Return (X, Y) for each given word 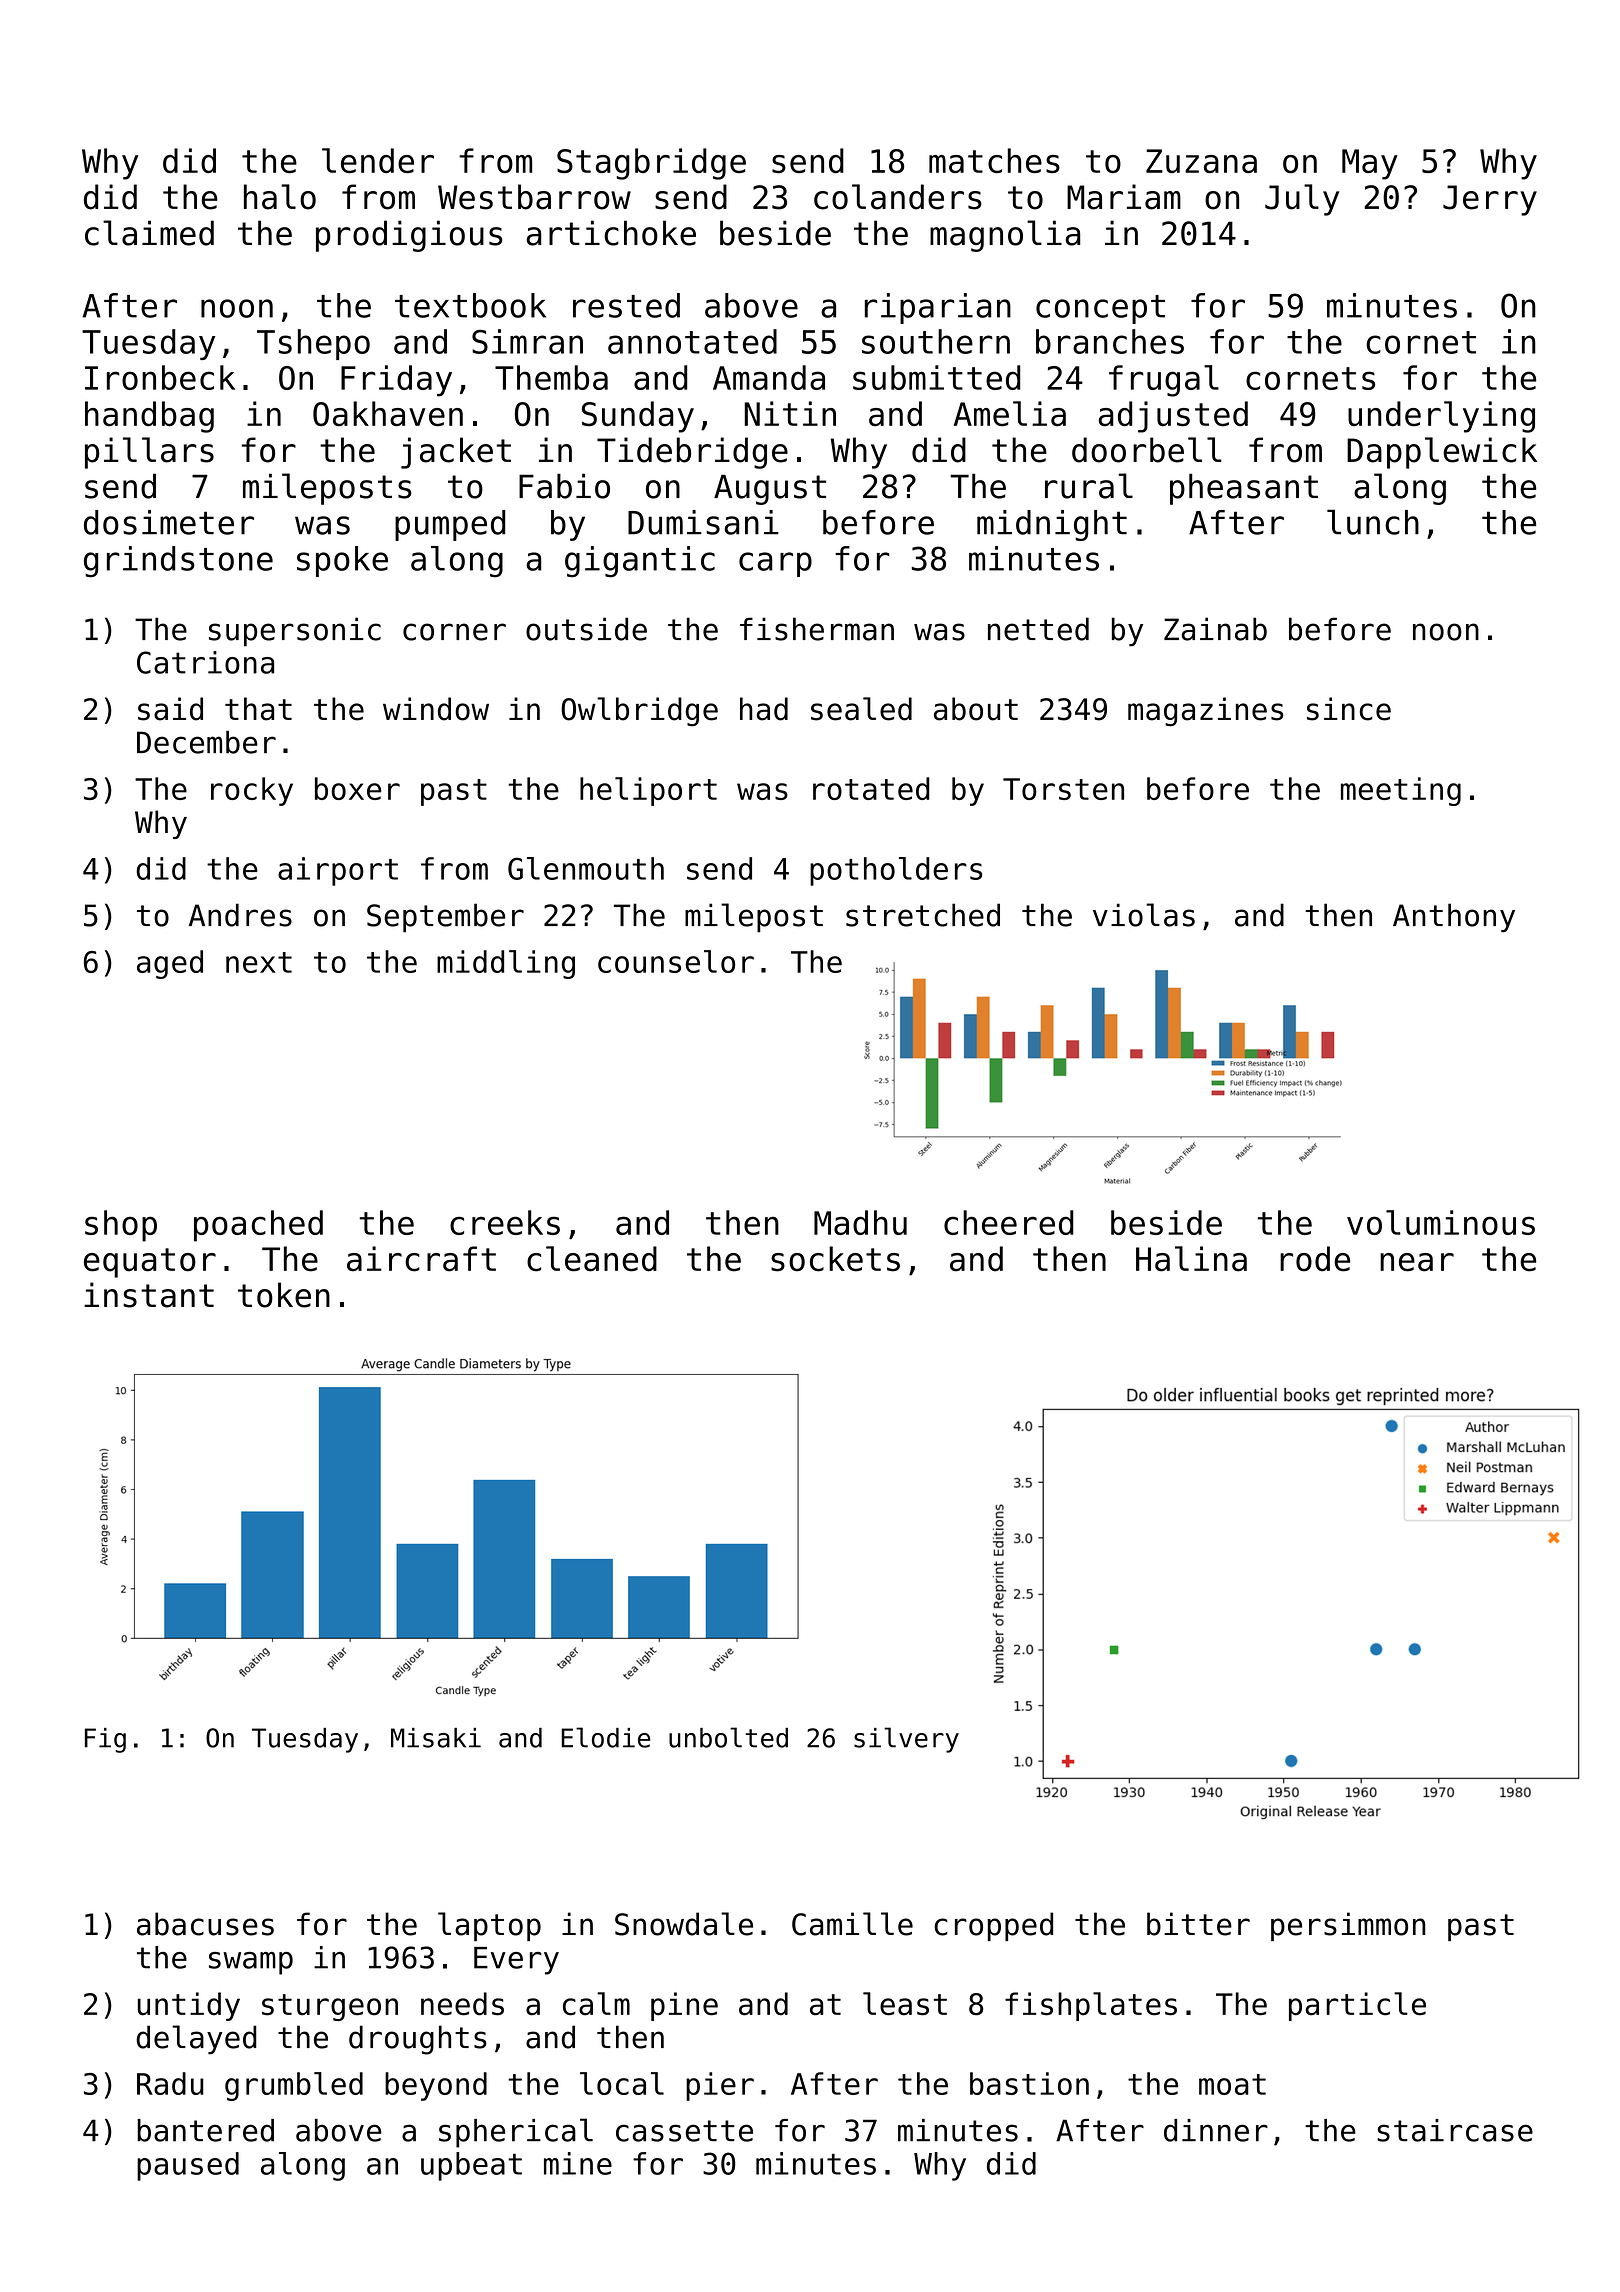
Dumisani (703, 522)
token (284, 1295)
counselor (676, 961)
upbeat (471, 2166)
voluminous (1441, 1222)
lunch (1373, 522)
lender (378, 160)
